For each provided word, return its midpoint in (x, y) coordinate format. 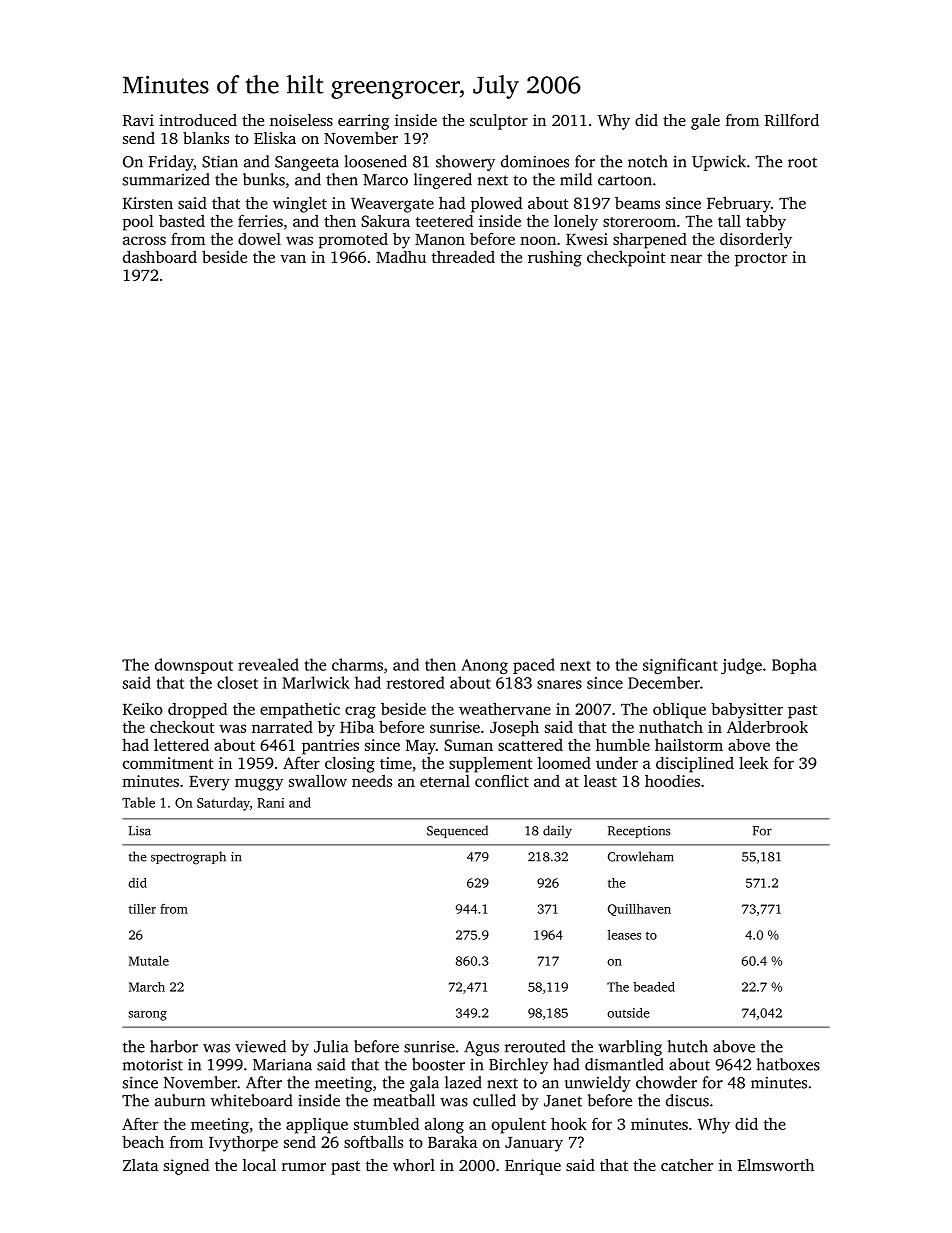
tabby (766, 223)
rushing (555, 259)
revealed (268, 664)
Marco (385, 180)
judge (741, 666)
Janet (563, 1101)
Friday (171, 163)
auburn (180, 1100)
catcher (687, 1165)
